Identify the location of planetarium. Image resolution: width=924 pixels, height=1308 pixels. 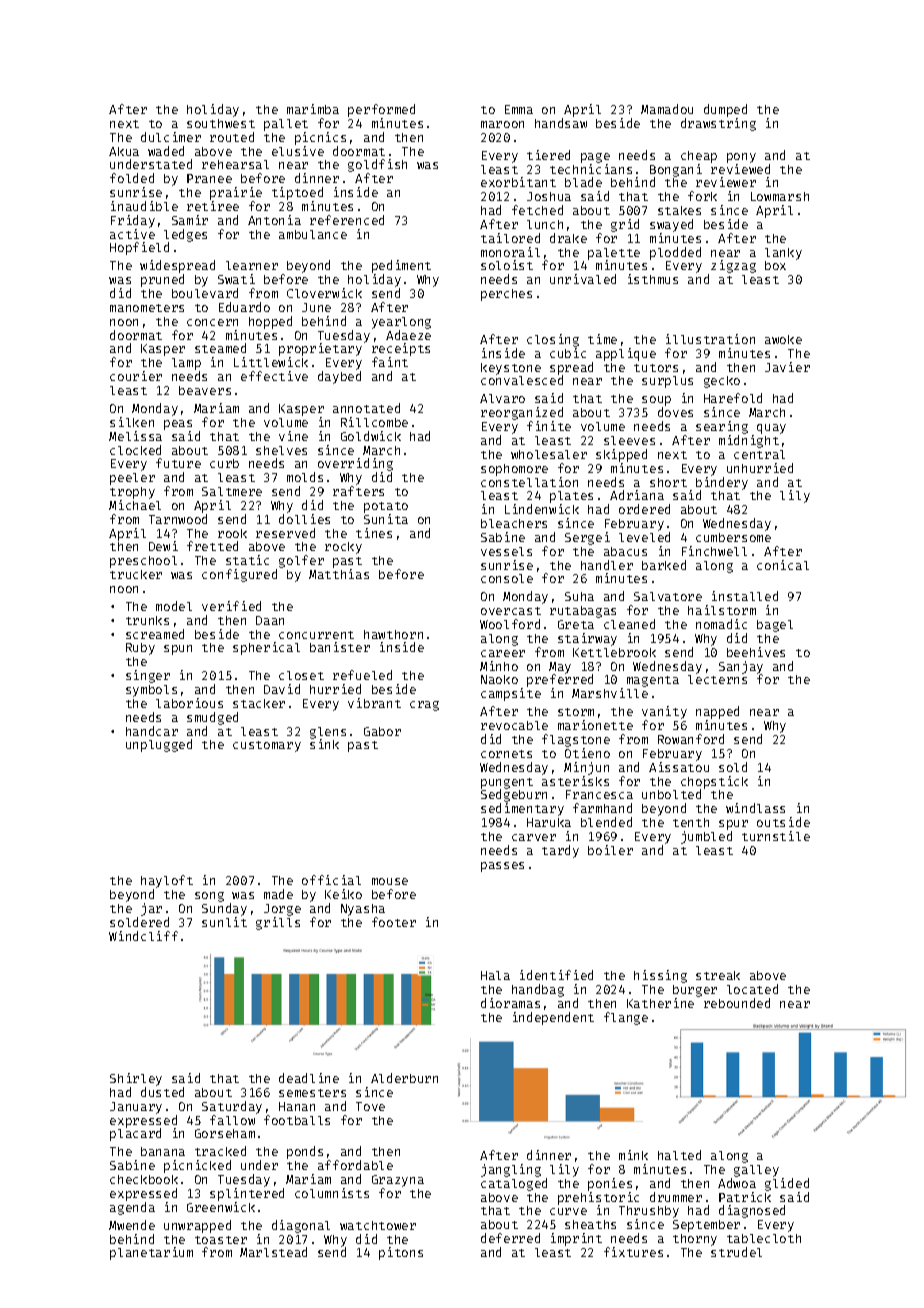
(151, 1253).
